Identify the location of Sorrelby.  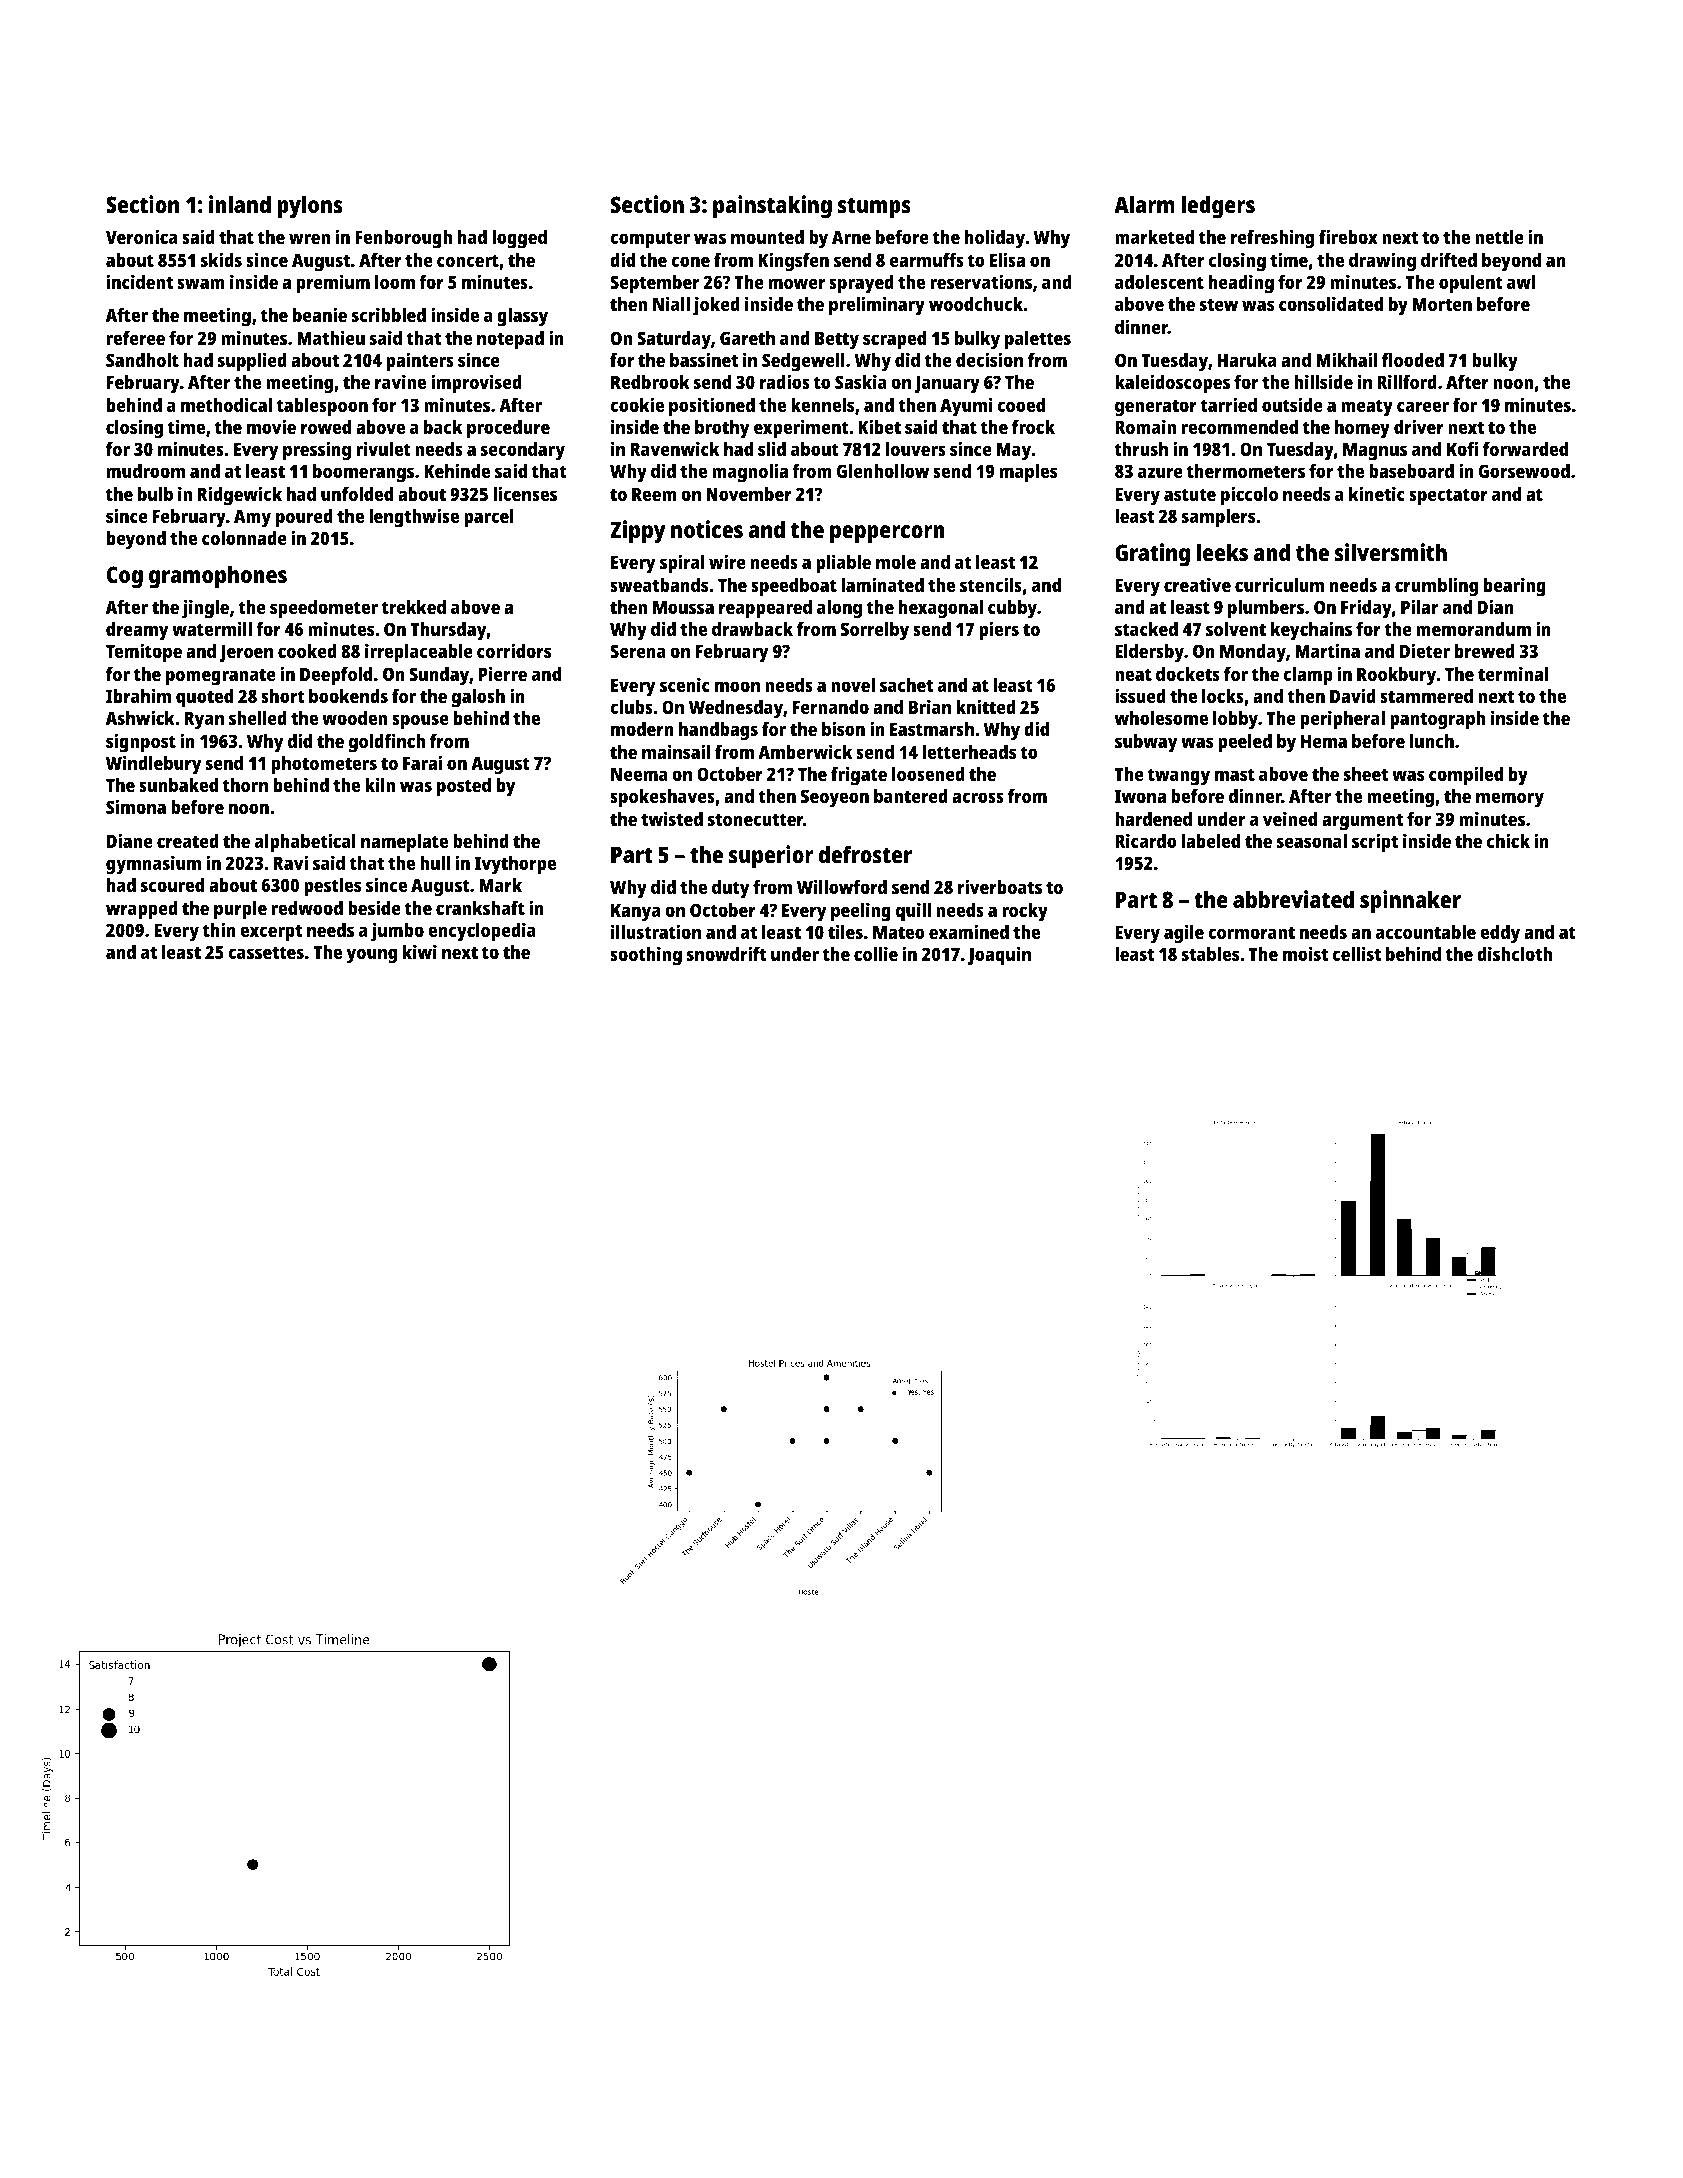
(875, 631).
